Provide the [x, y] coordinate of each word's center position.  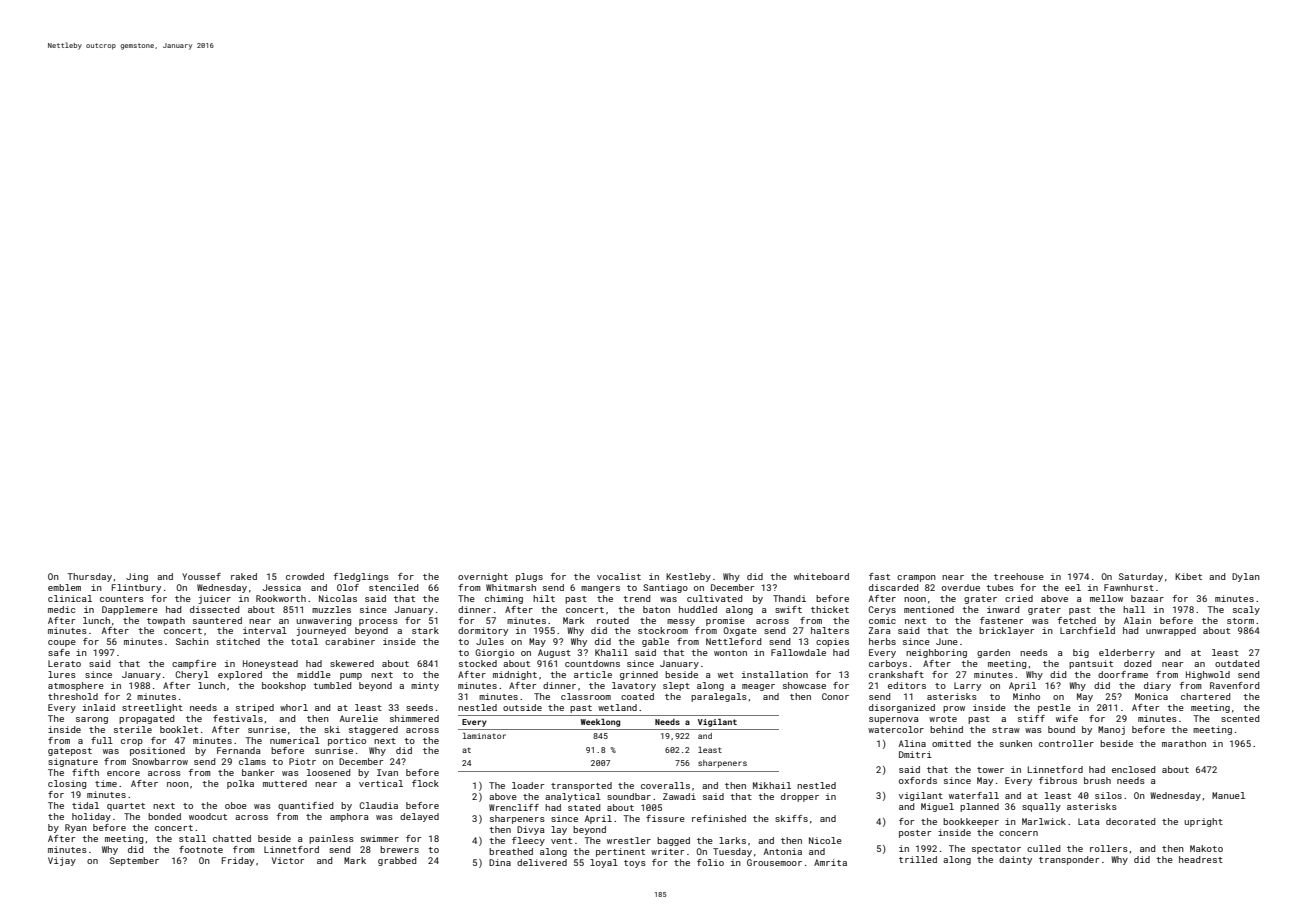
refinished [719, 818]
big [1081, 653]
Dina [500, 862]
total [304, 641]
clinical [70, 598]
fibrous [1058, 780]
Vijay [62, 861]
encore [123, 773]
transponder [1069, 860]
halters [830, 630]
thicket [830, 609]
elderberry [1127, 653]
